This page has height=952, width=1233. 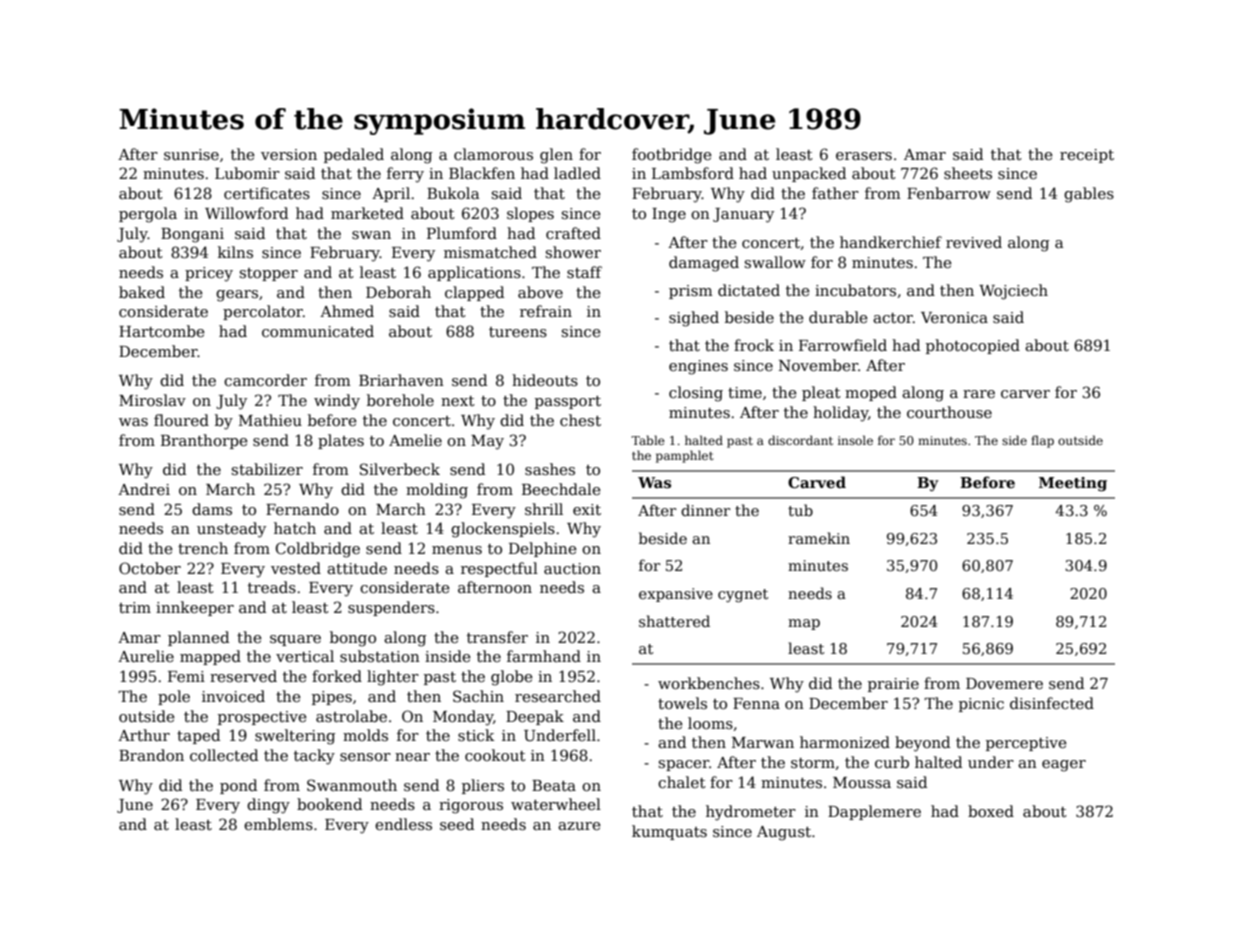 What do you see at coordinates (1042, 441) in the page?
I see `flap` at bounding box center [1042, 441].
